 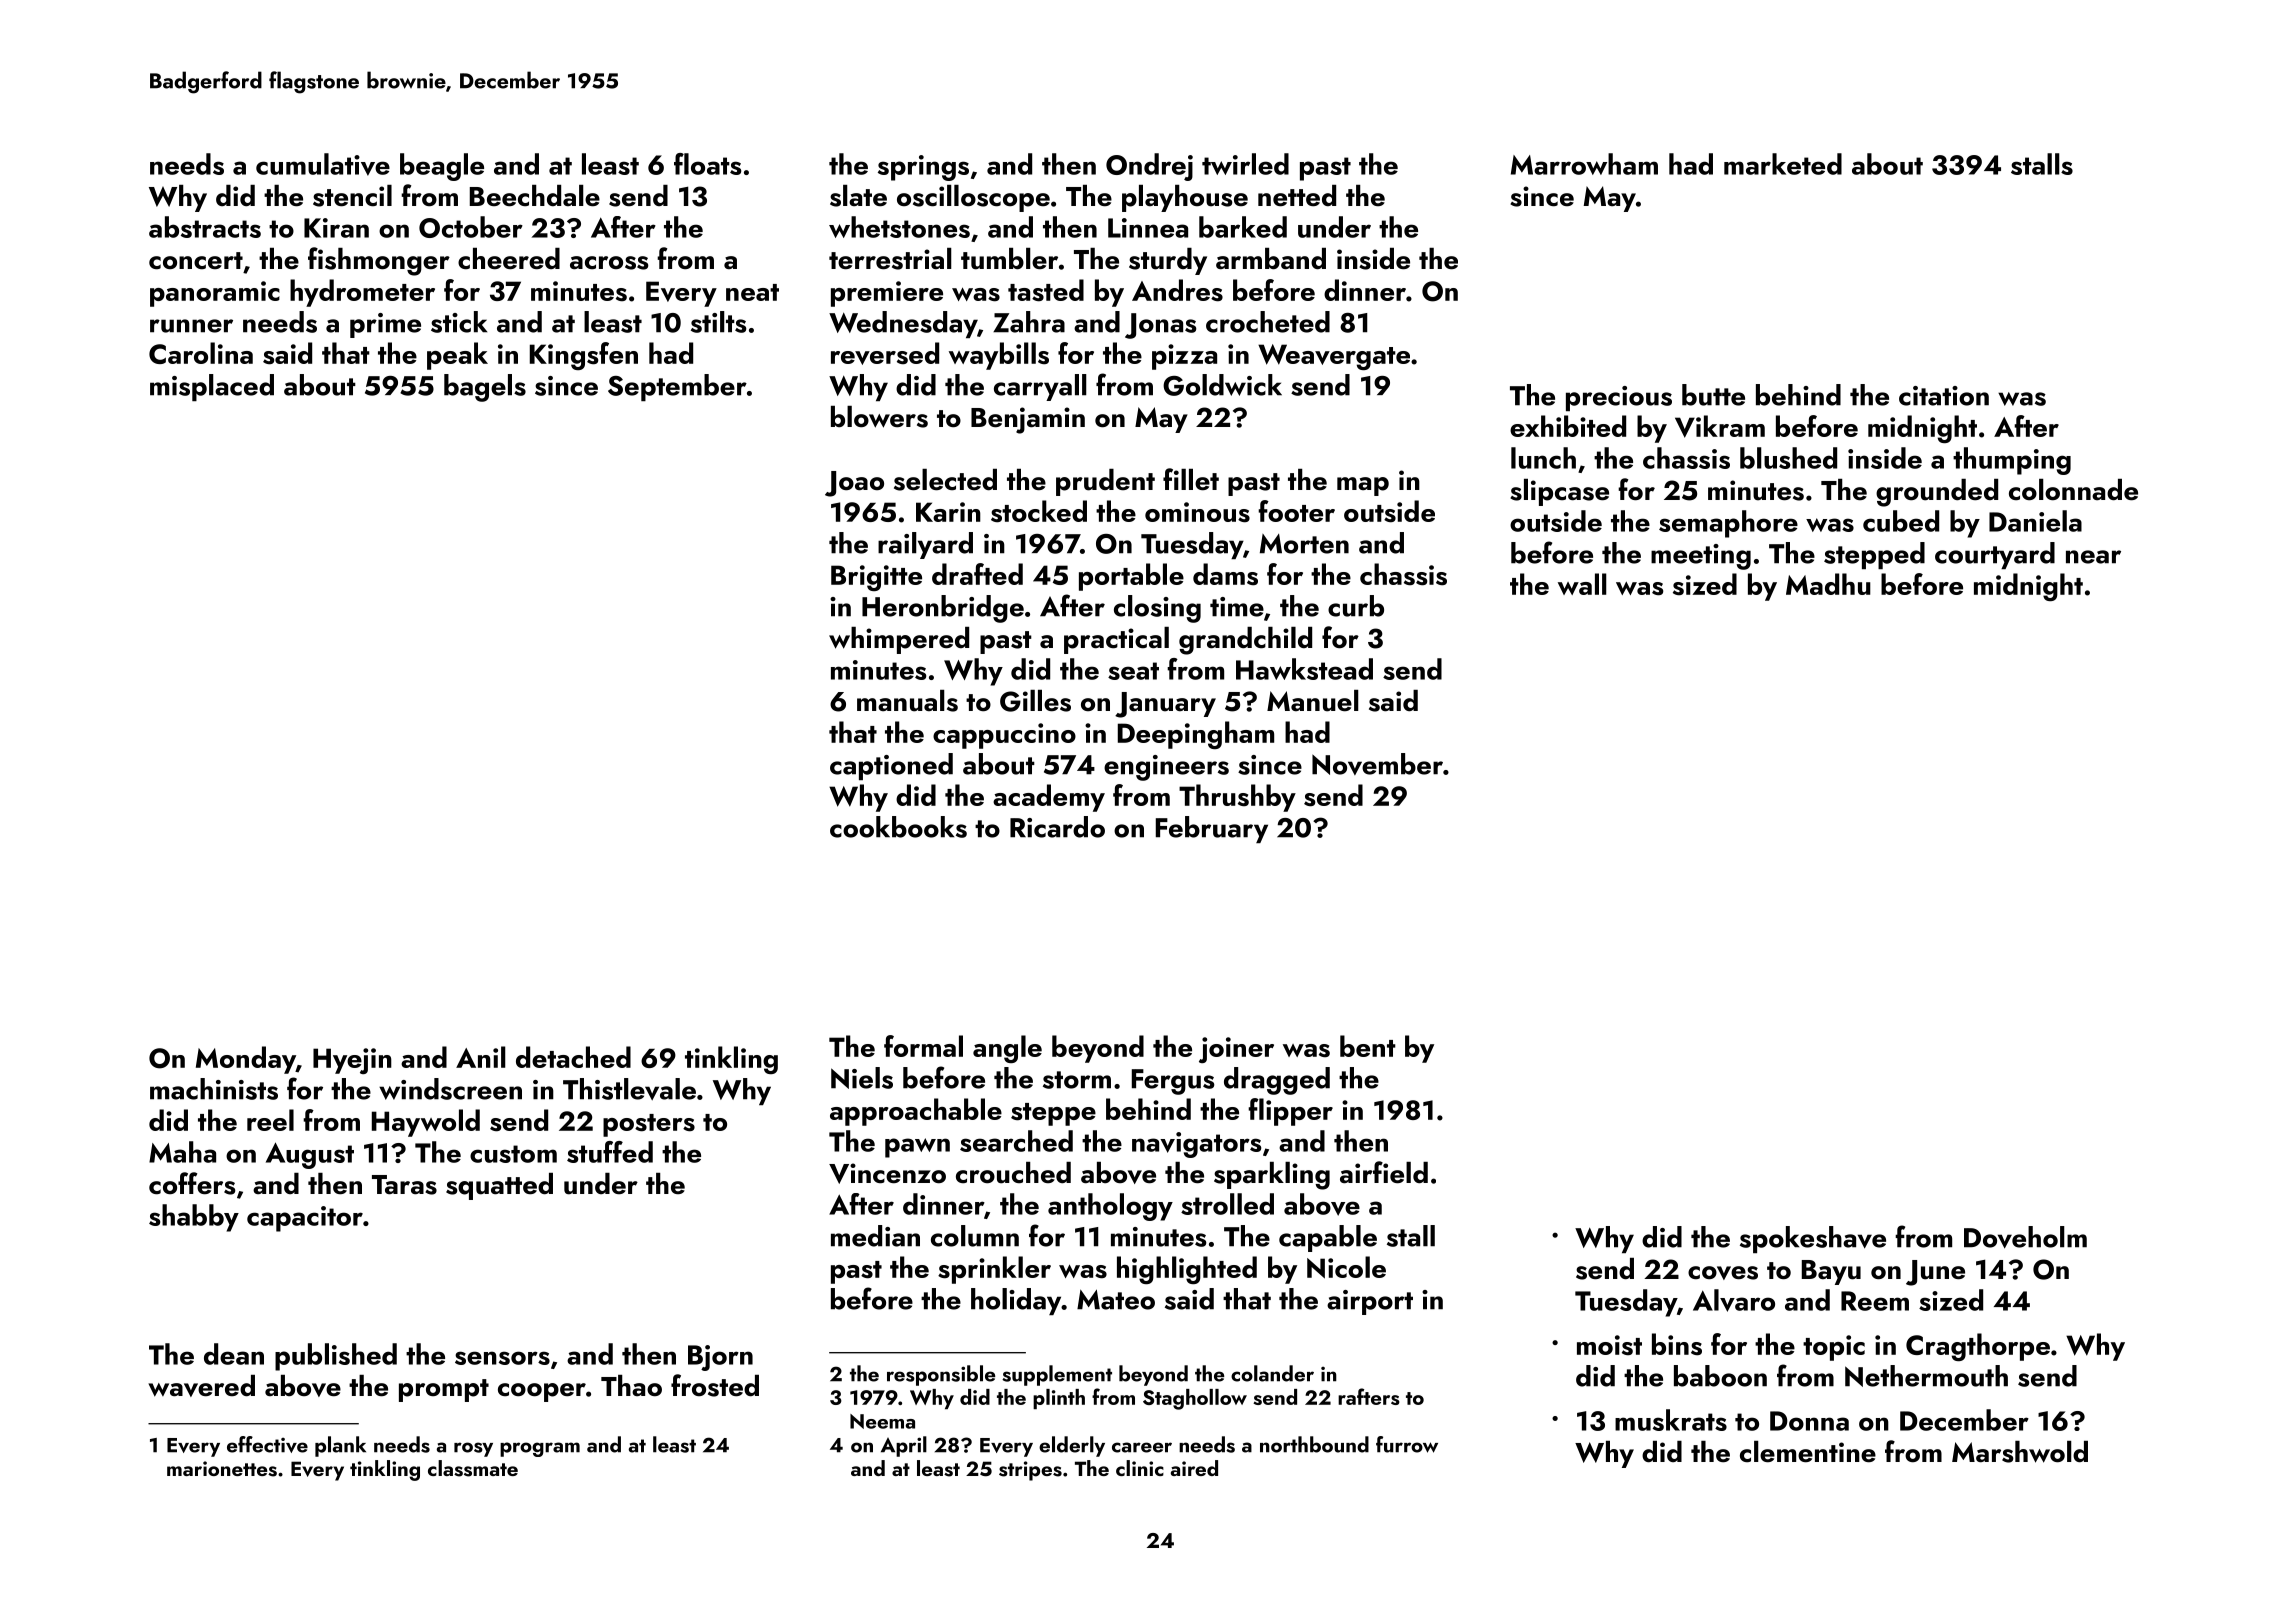 What do you see at coordinates (975, 1236) in the page?
I see `column` at bounding box center [975, 1236].
